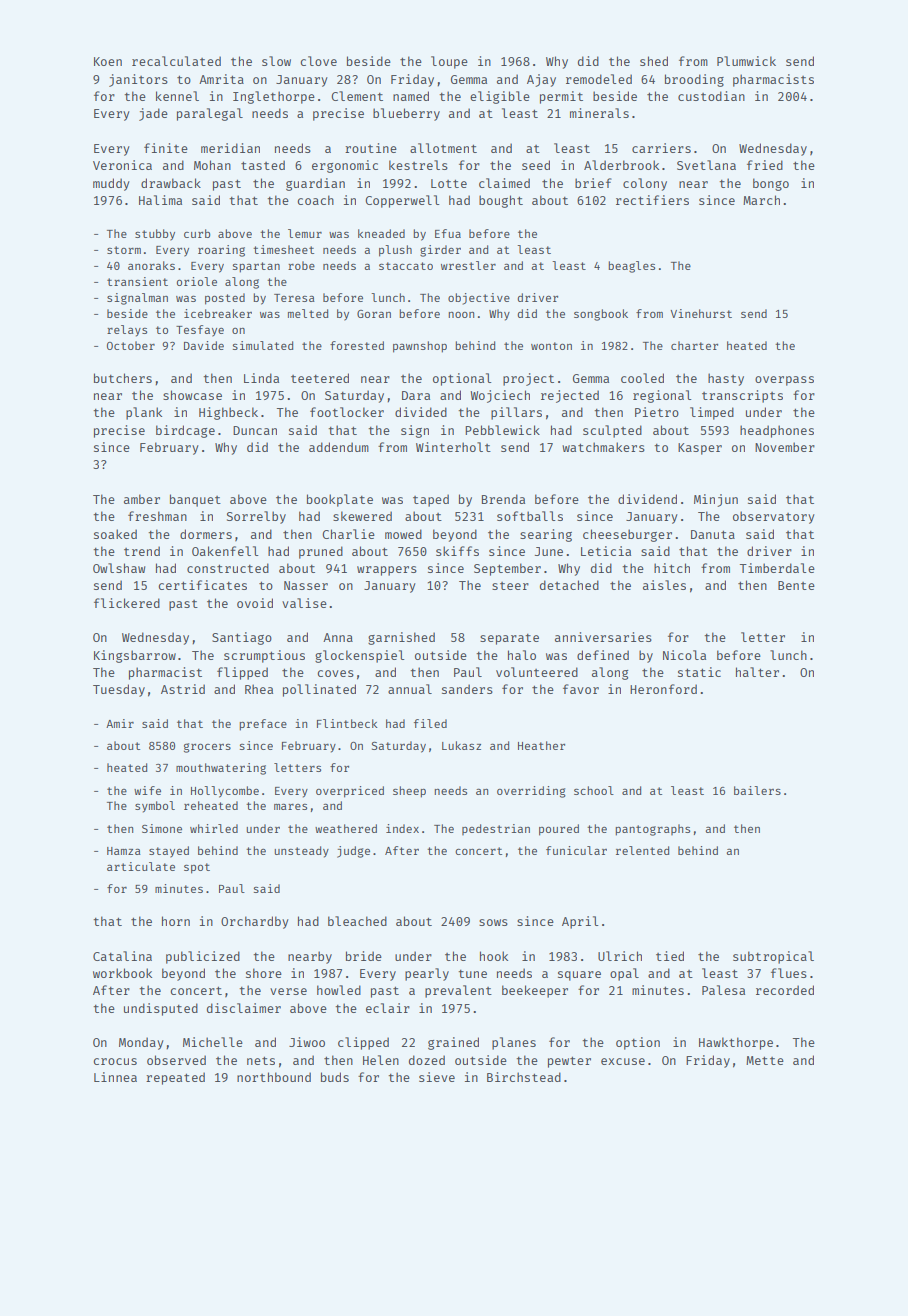 The height and width of the image is (1316, 908). What do you see at coordinates (294, 298) in the image?
I see `Teresa` at bounding box center [294, 298].
